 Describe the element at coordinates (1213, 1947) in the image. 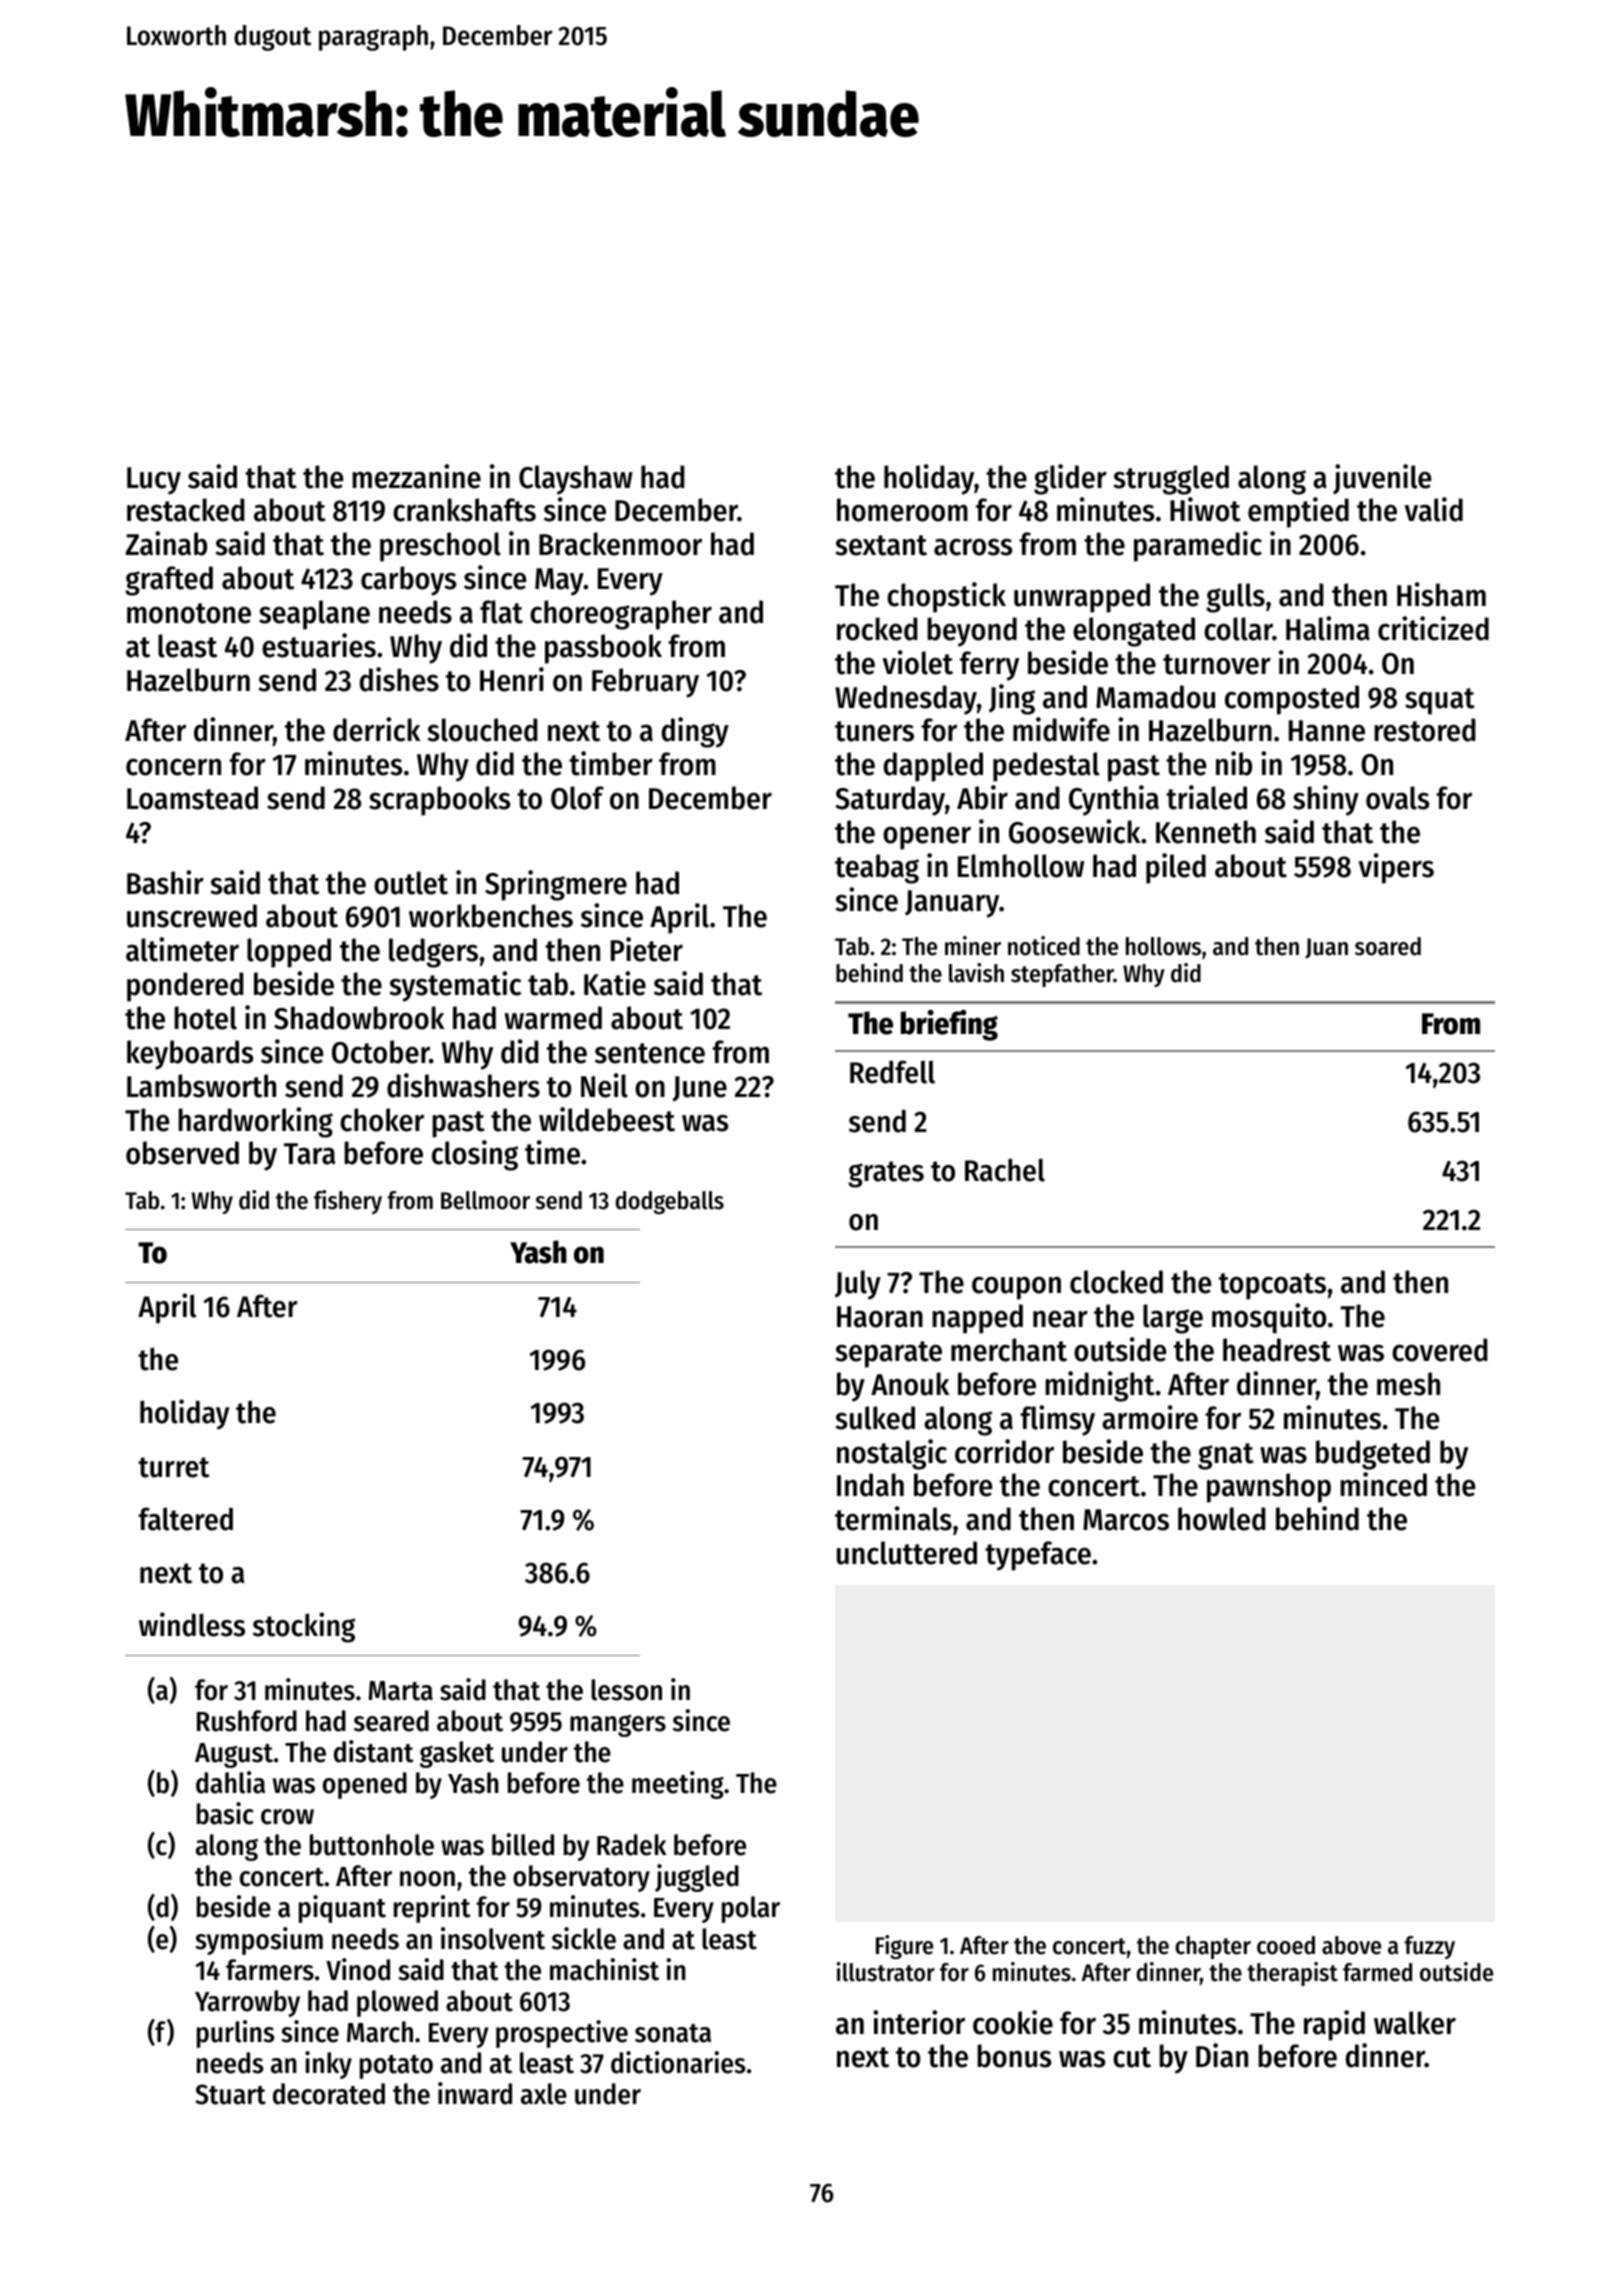

I see `chapter` at that location.
